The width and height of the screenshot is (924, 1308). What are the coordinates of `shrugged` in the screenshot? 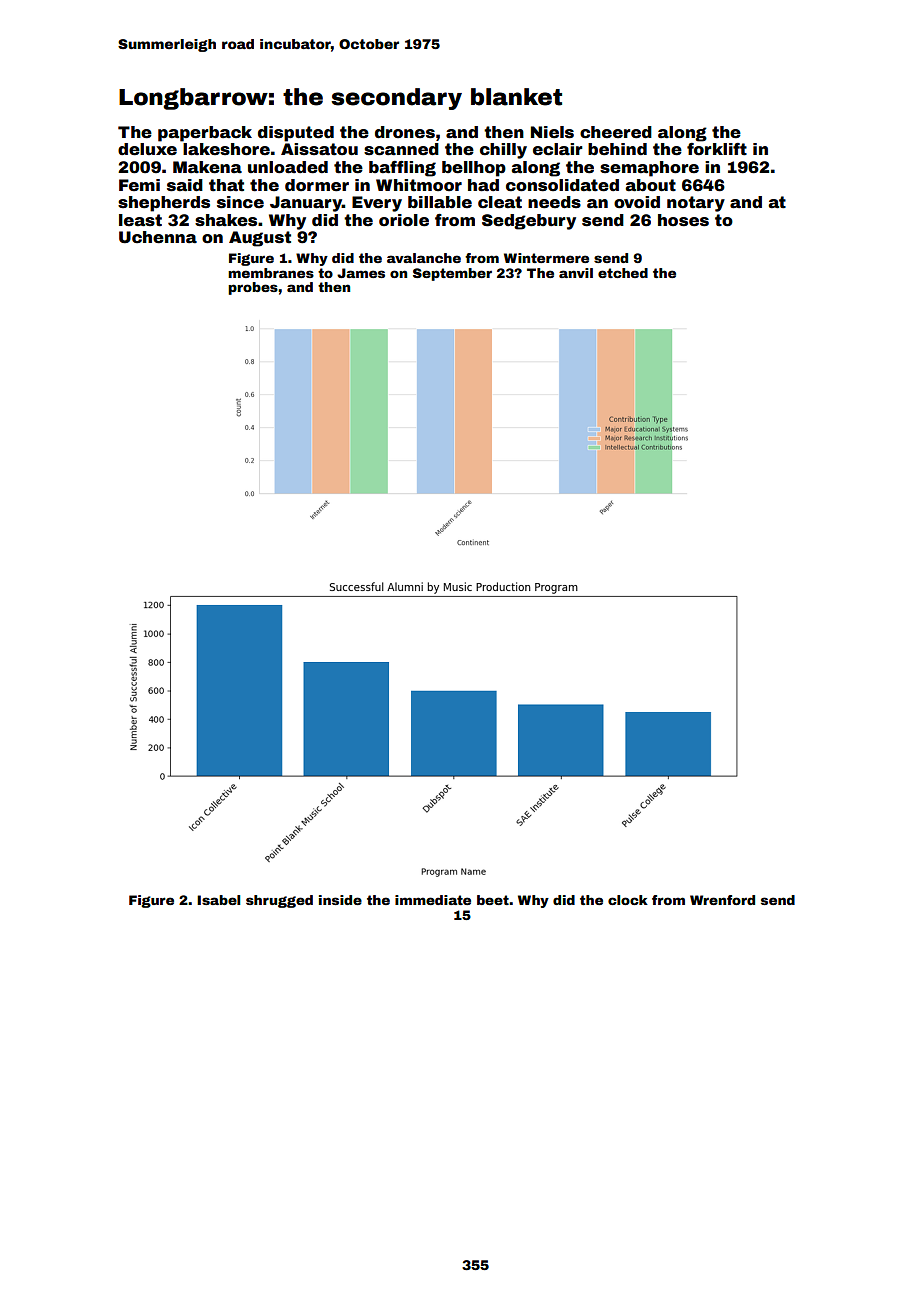 It's located at (279, 901).
